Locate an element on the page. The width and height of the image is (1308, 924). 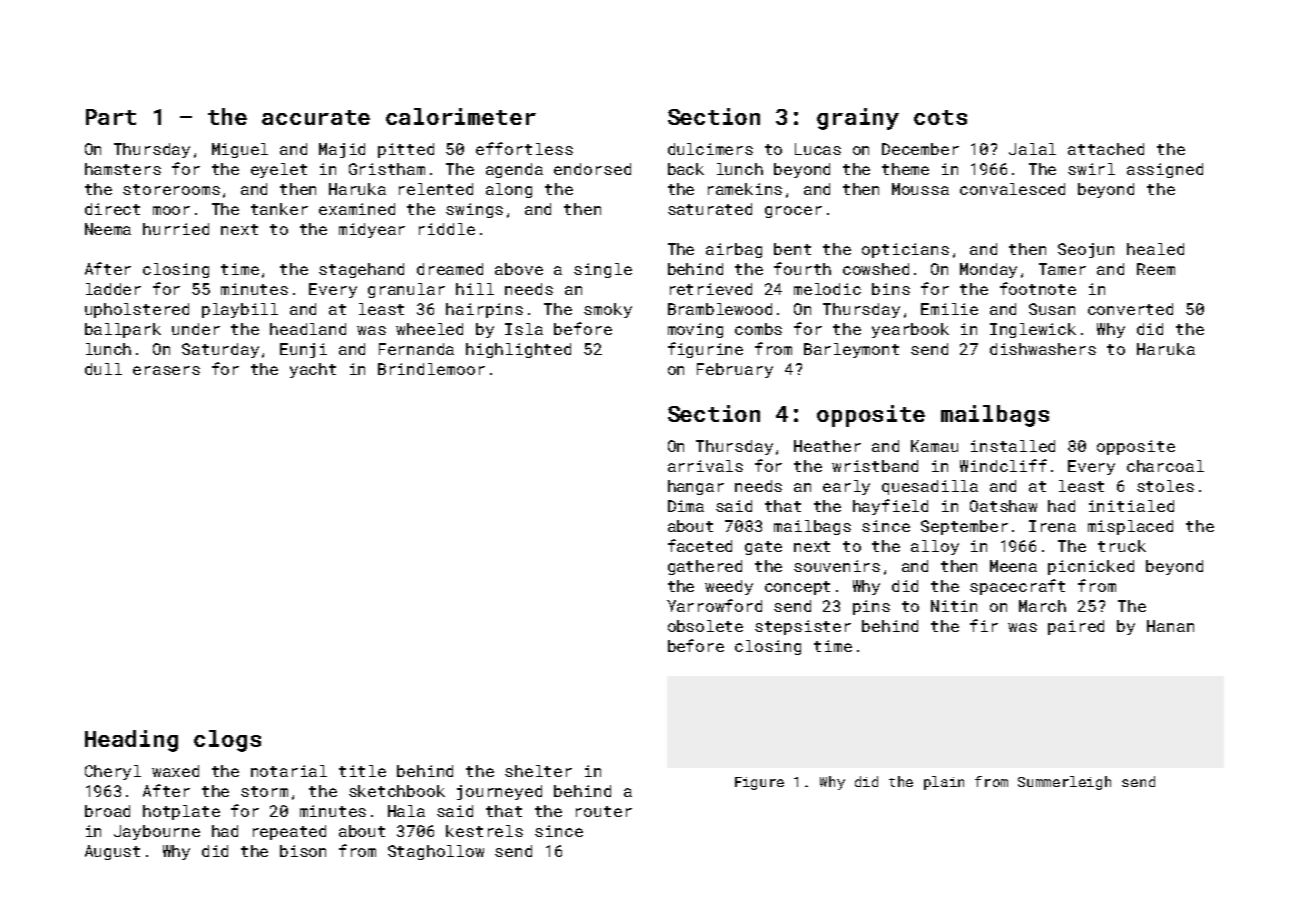
airbag is located at coordinates (734, 250).
